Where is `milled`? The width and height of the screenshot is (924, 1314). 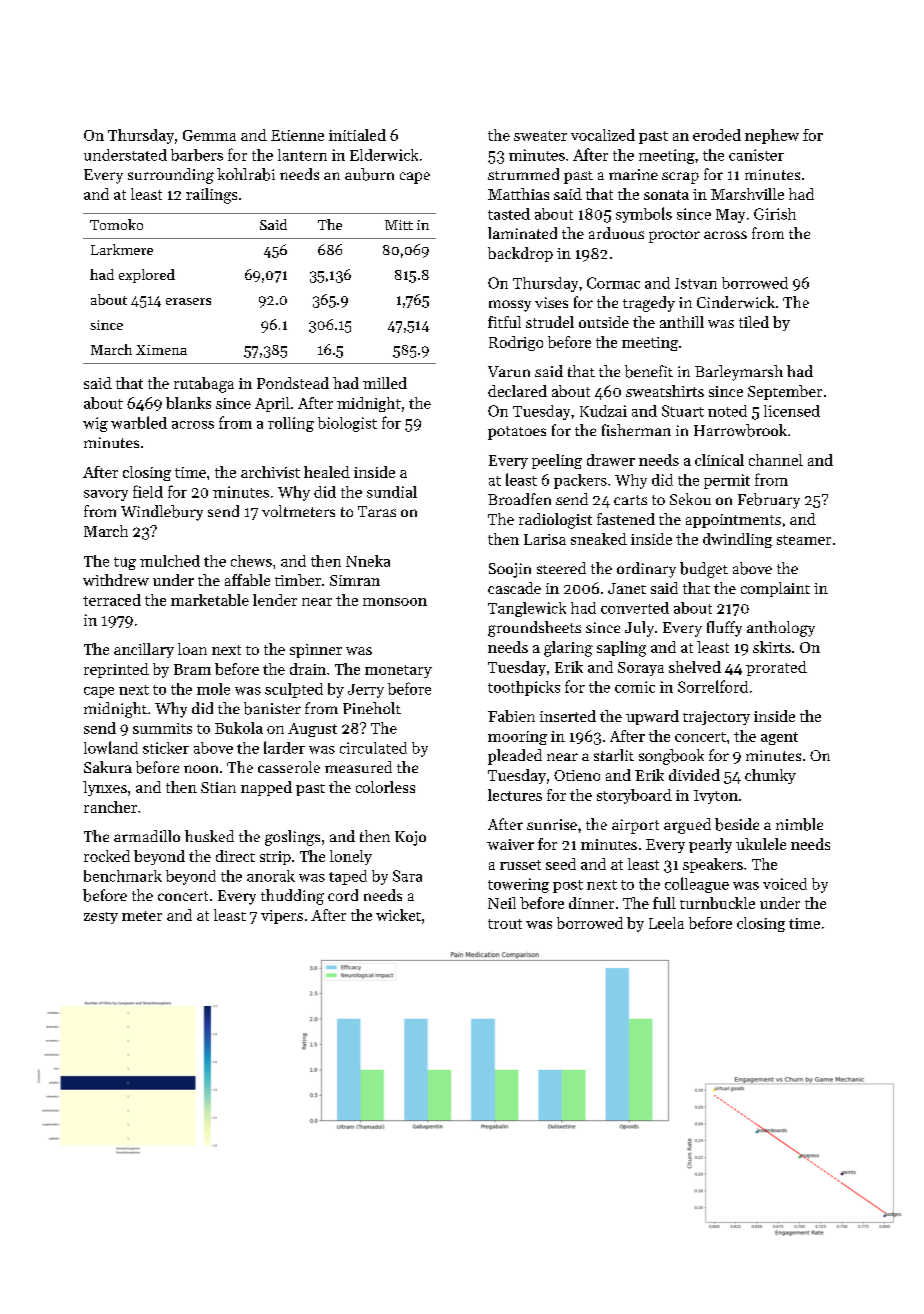 milled is located at coordinates (385, 383).
